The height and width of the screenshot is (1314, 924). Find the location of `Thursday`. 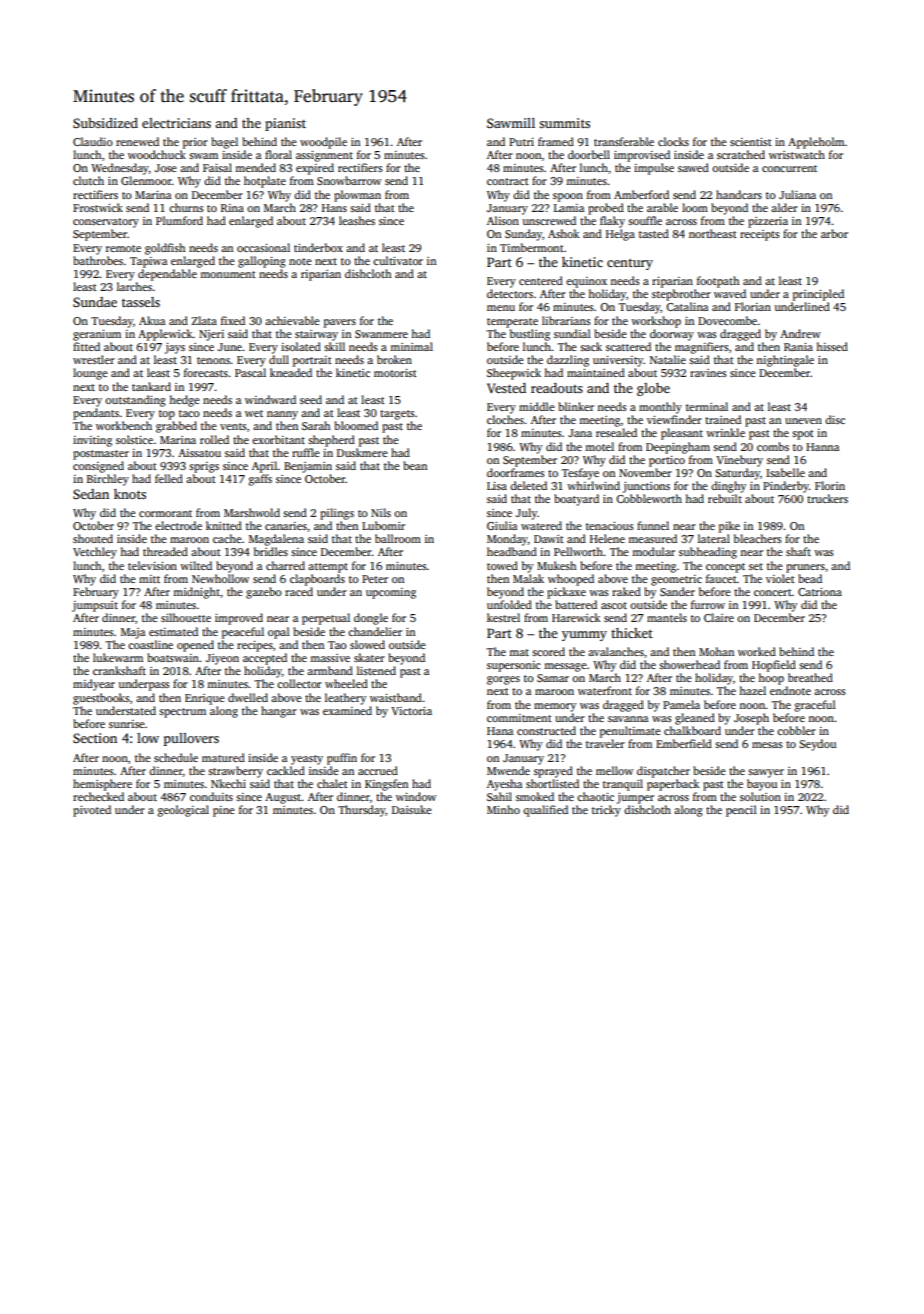

Thursday is located at coordinates (362, 811).
